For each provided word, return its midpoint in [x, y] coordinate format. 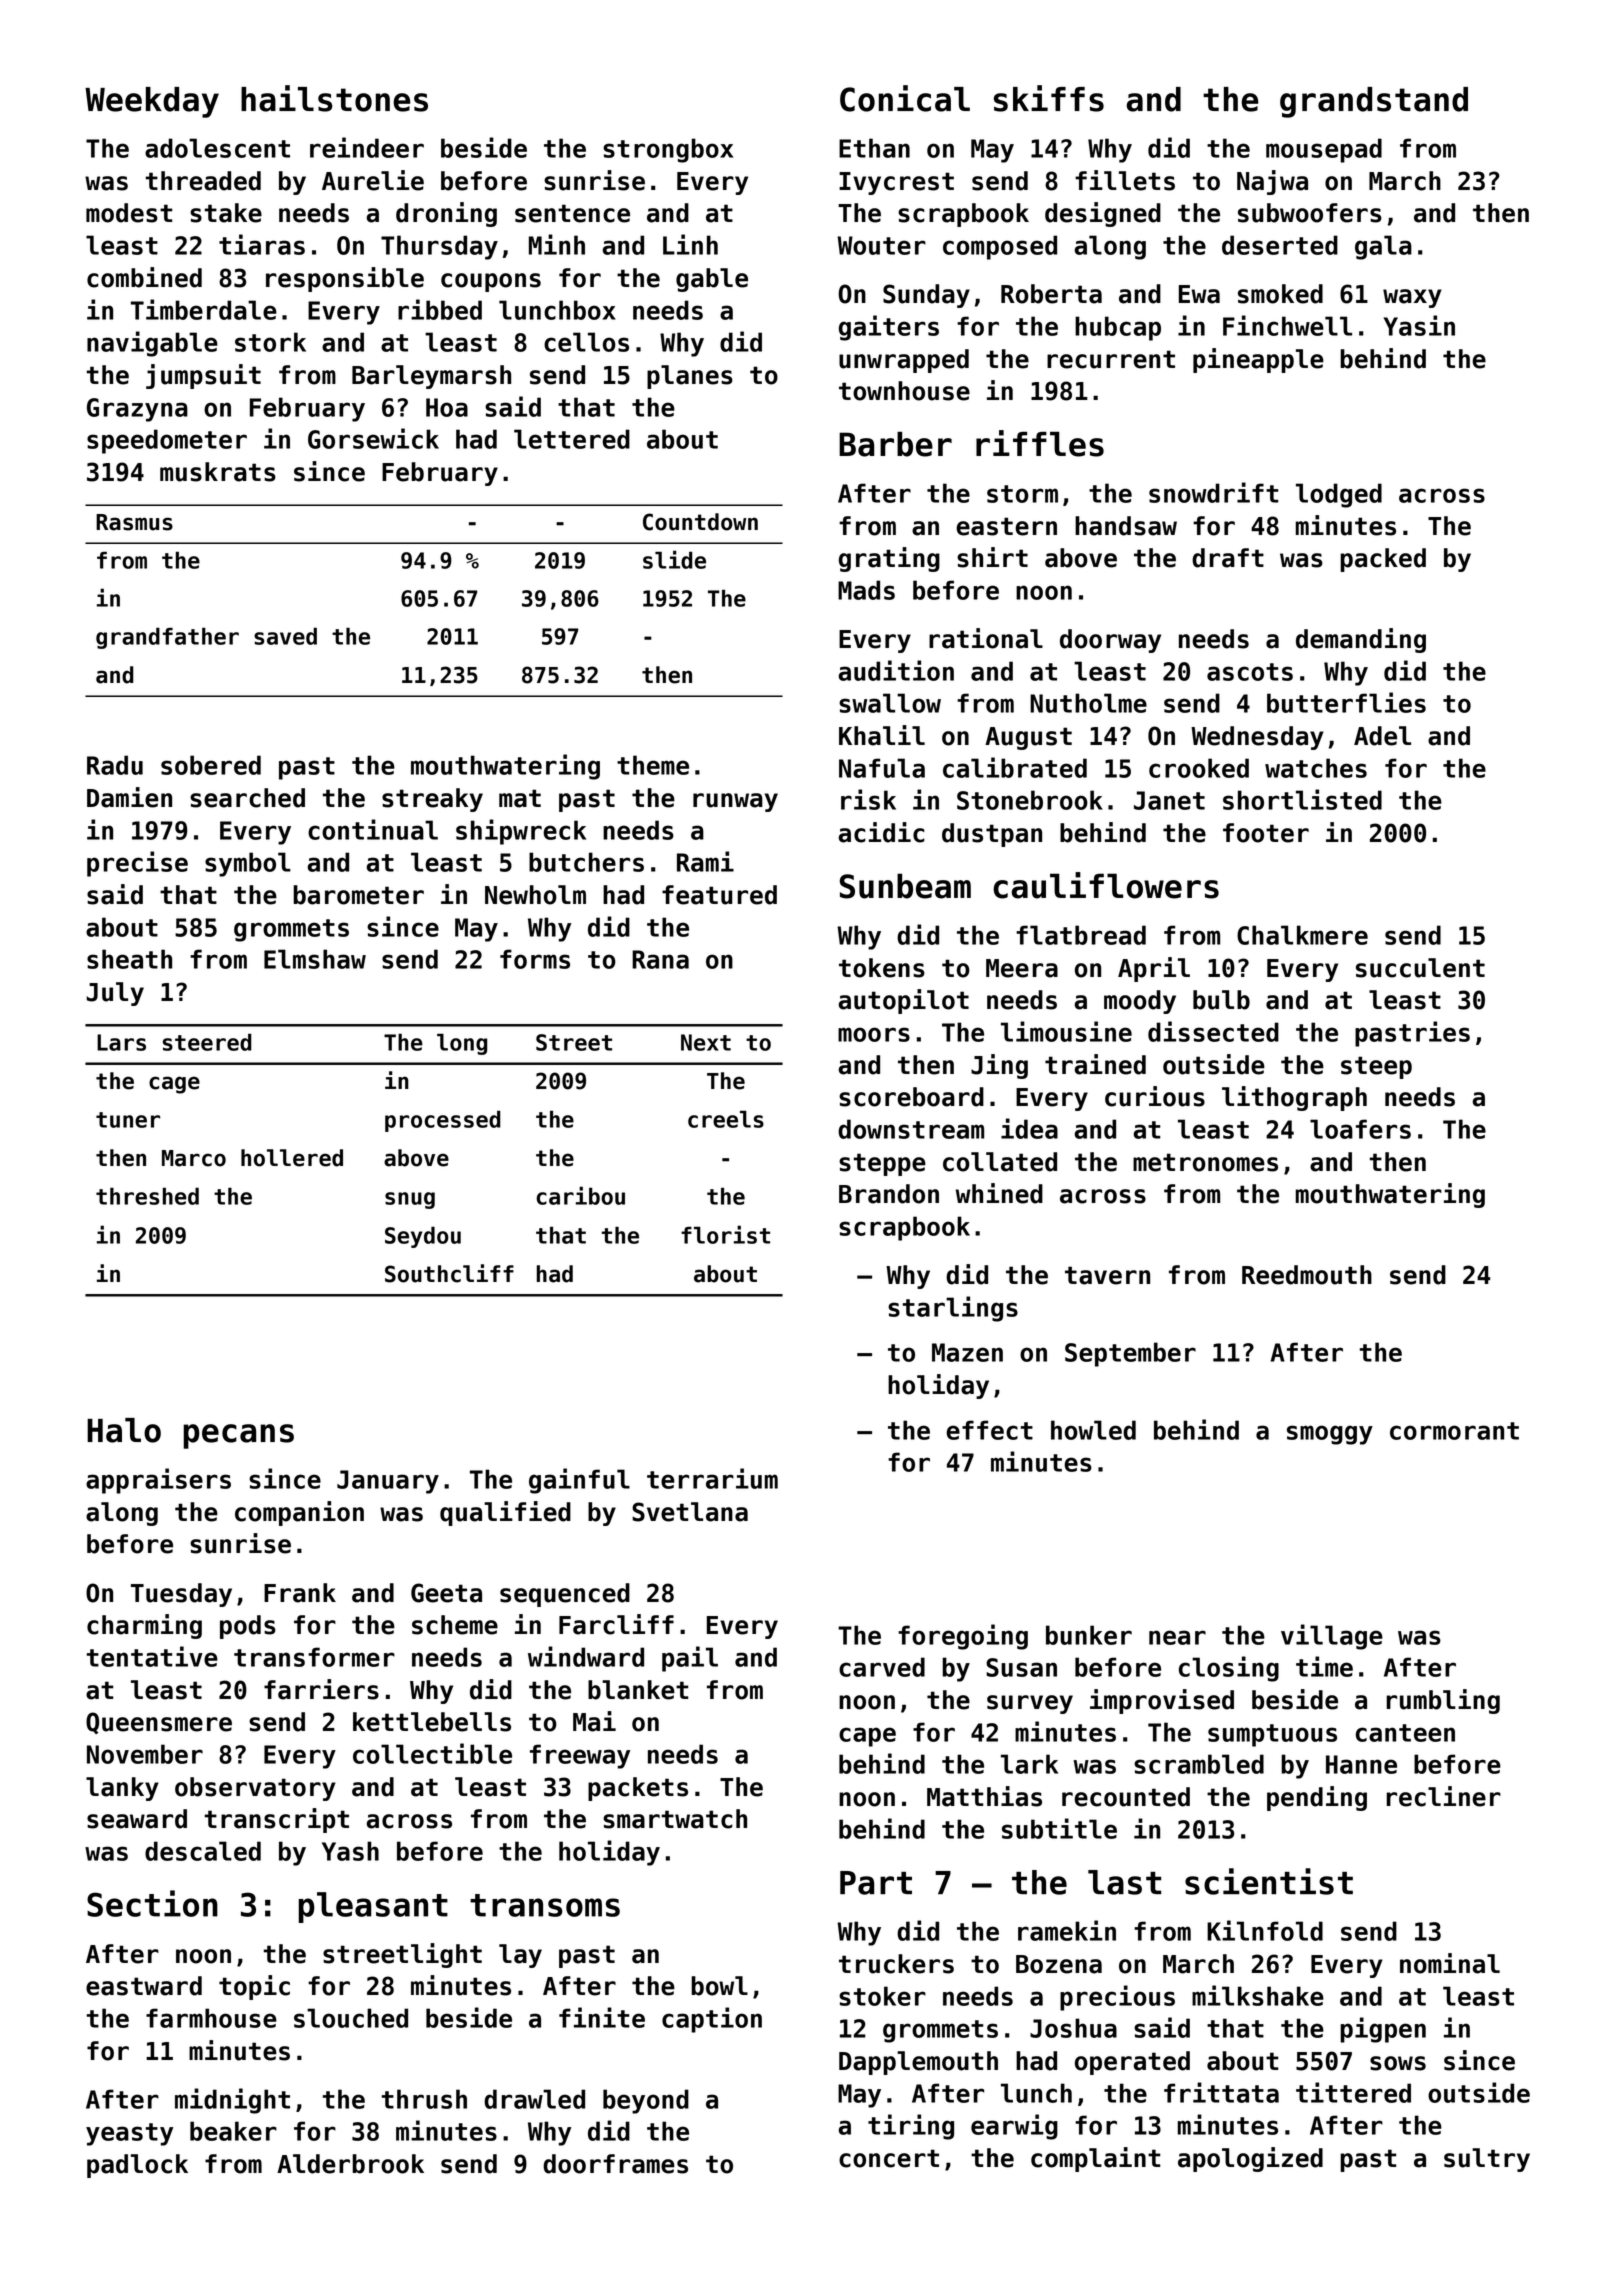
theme [653, 765]
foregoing [963, 1637]
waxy [1412, 298]
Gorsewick [373, 438]
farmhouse [211, 2018]
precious [1117, 1998]
